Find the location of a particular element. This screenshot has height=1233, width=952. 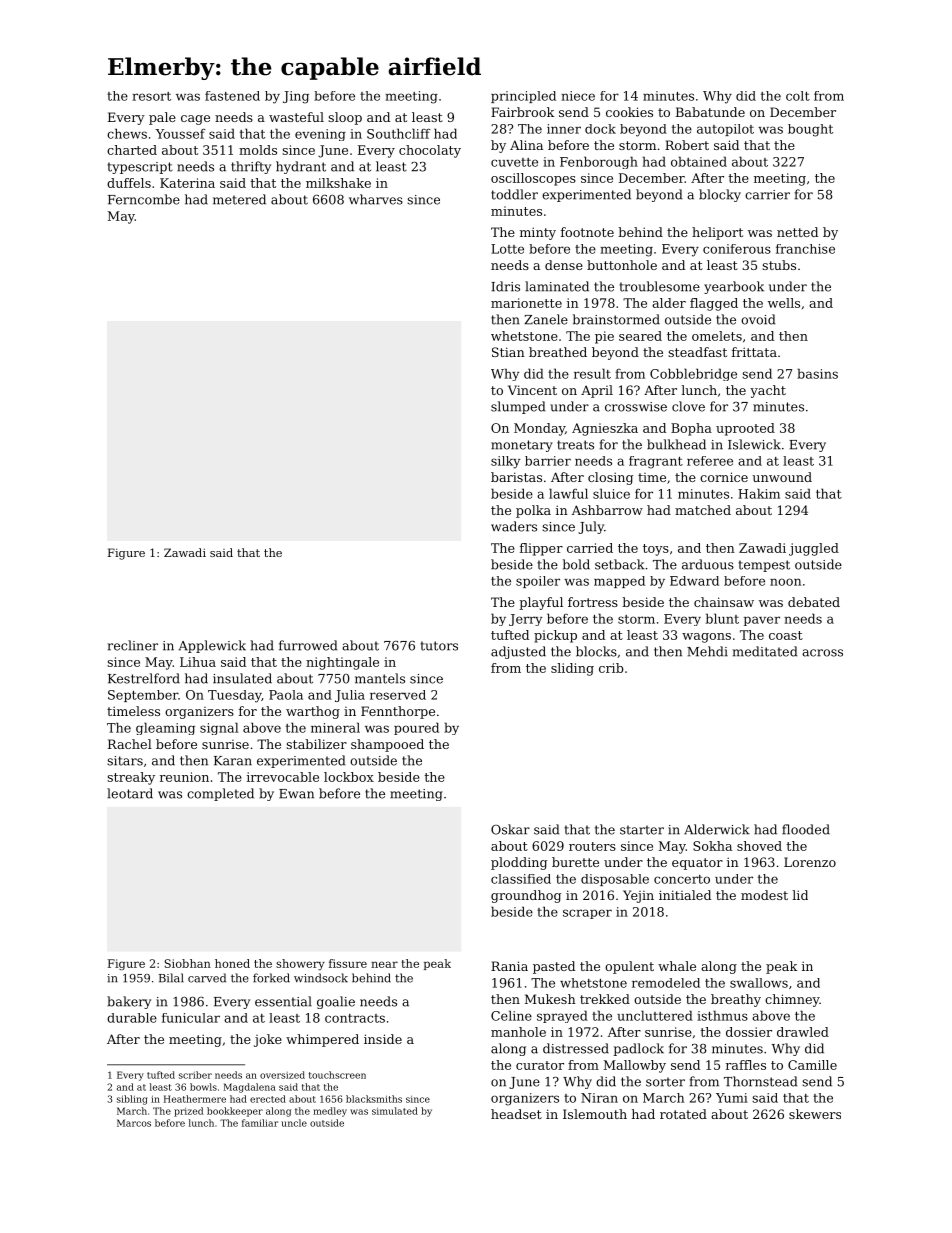

Stian is located at coordinates (508, 352).
